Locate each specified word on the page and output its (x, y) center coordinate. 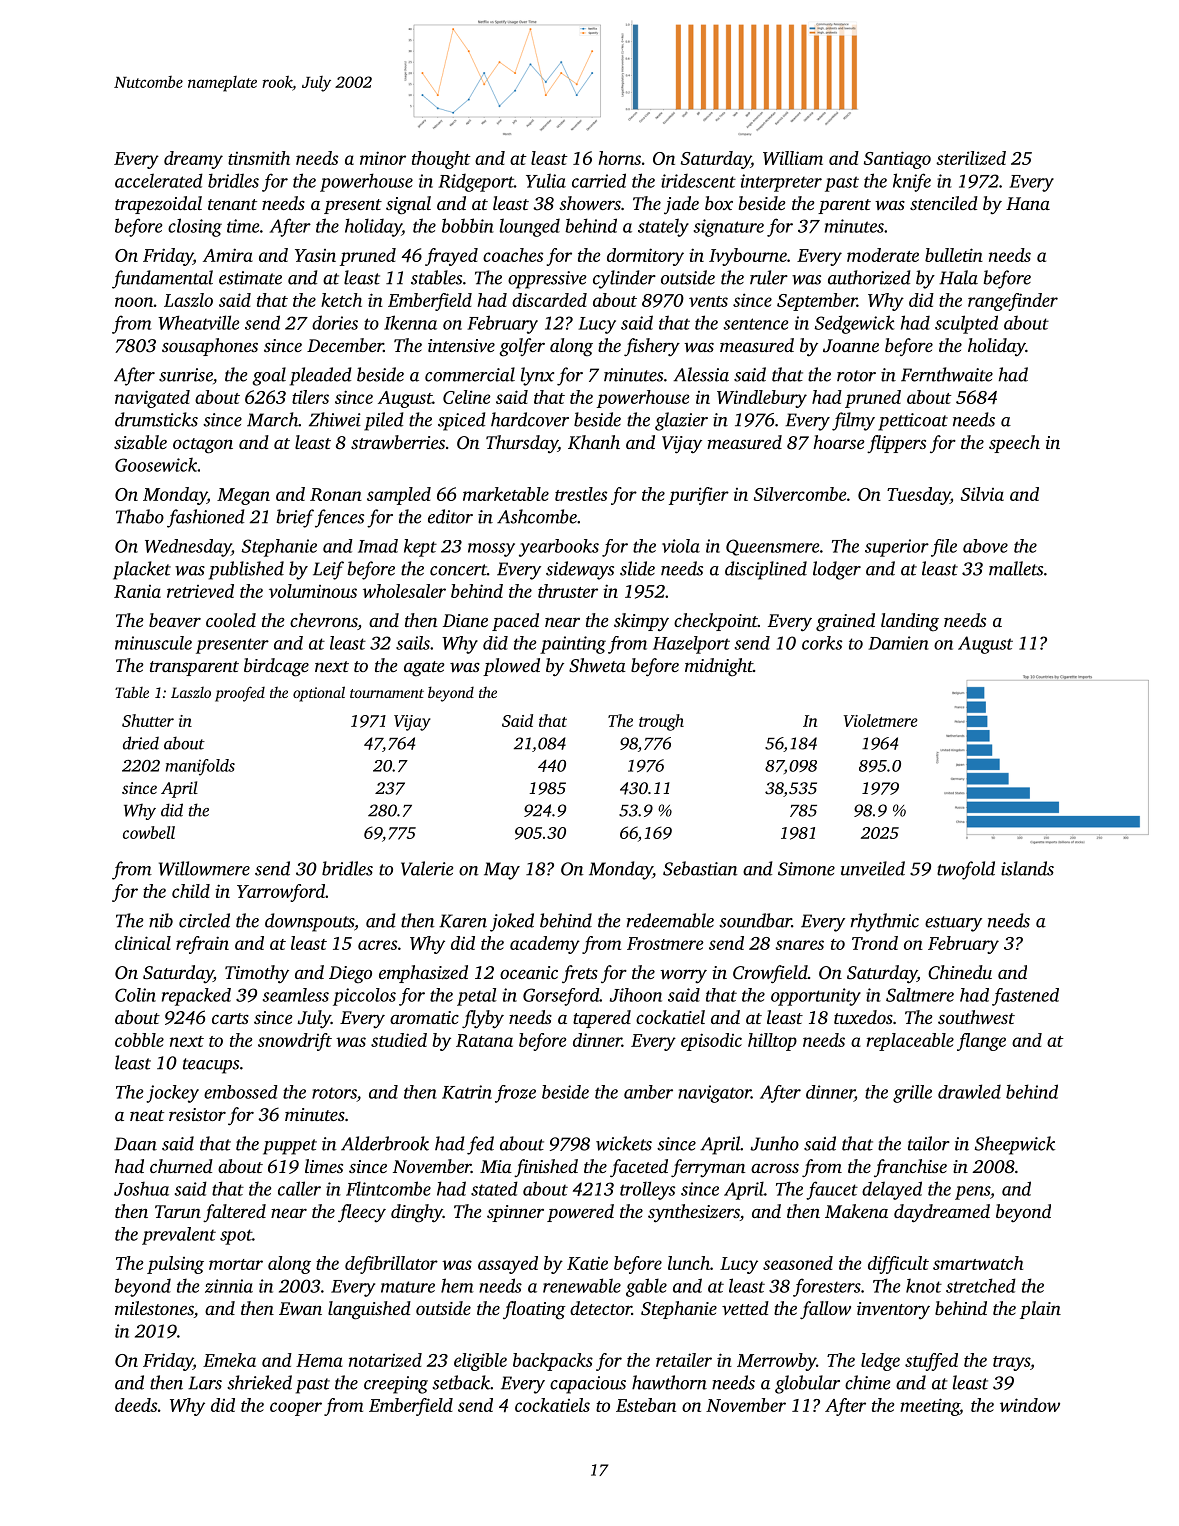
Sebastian (700, 868)
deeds (136, 1405)
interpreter (781, 183)
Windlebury (762, 399)
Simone (806, 869)
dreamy (193, 160)
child (191, 891)
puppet (290, 1147)
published (246, 570)
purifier (699, 496)
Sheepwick (1015, 1145)
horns (620, 158)
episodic (711, 1042)
